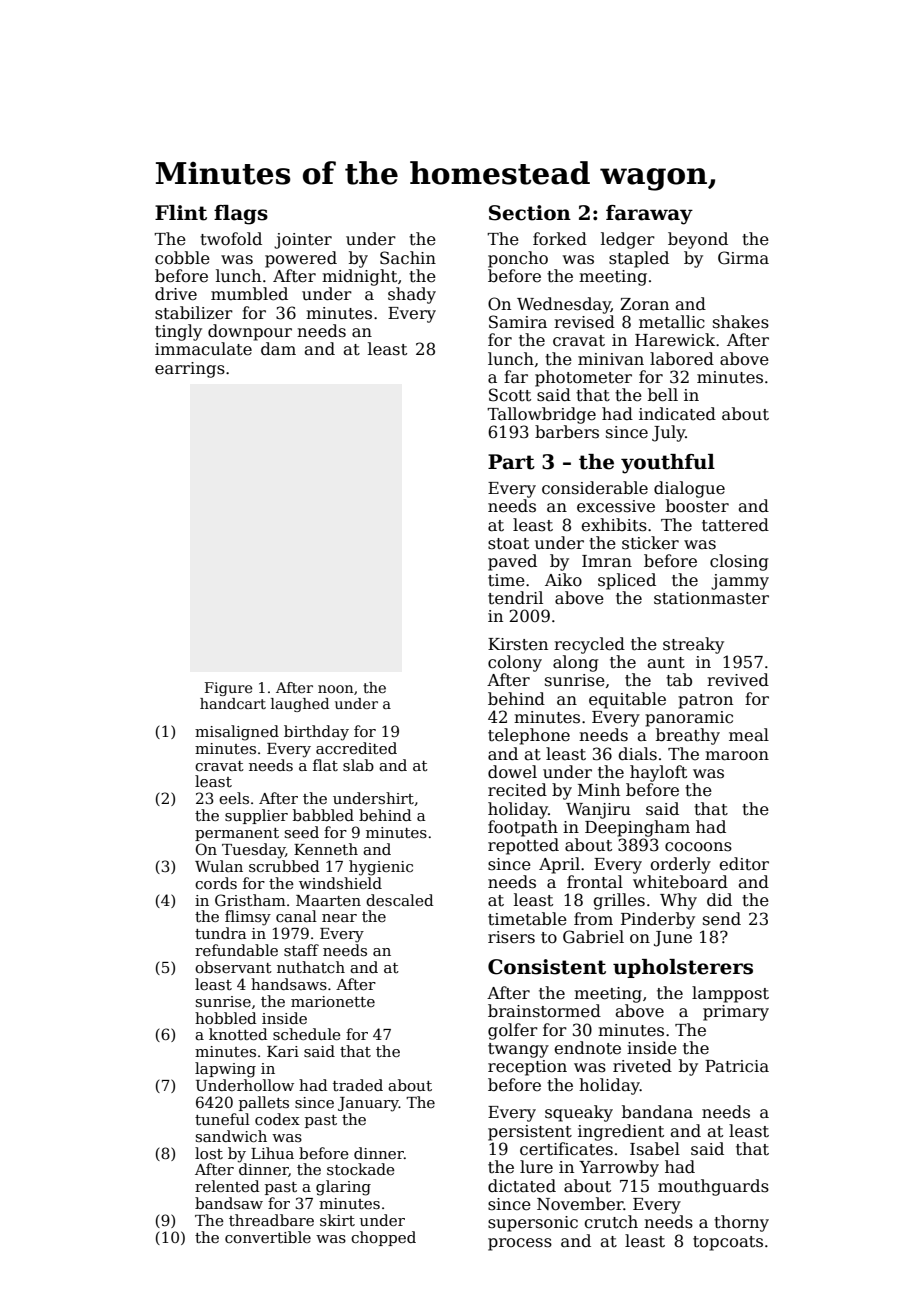  Describe the element at coordinates (228, 689) in the document. I see `Figure` at that location.
